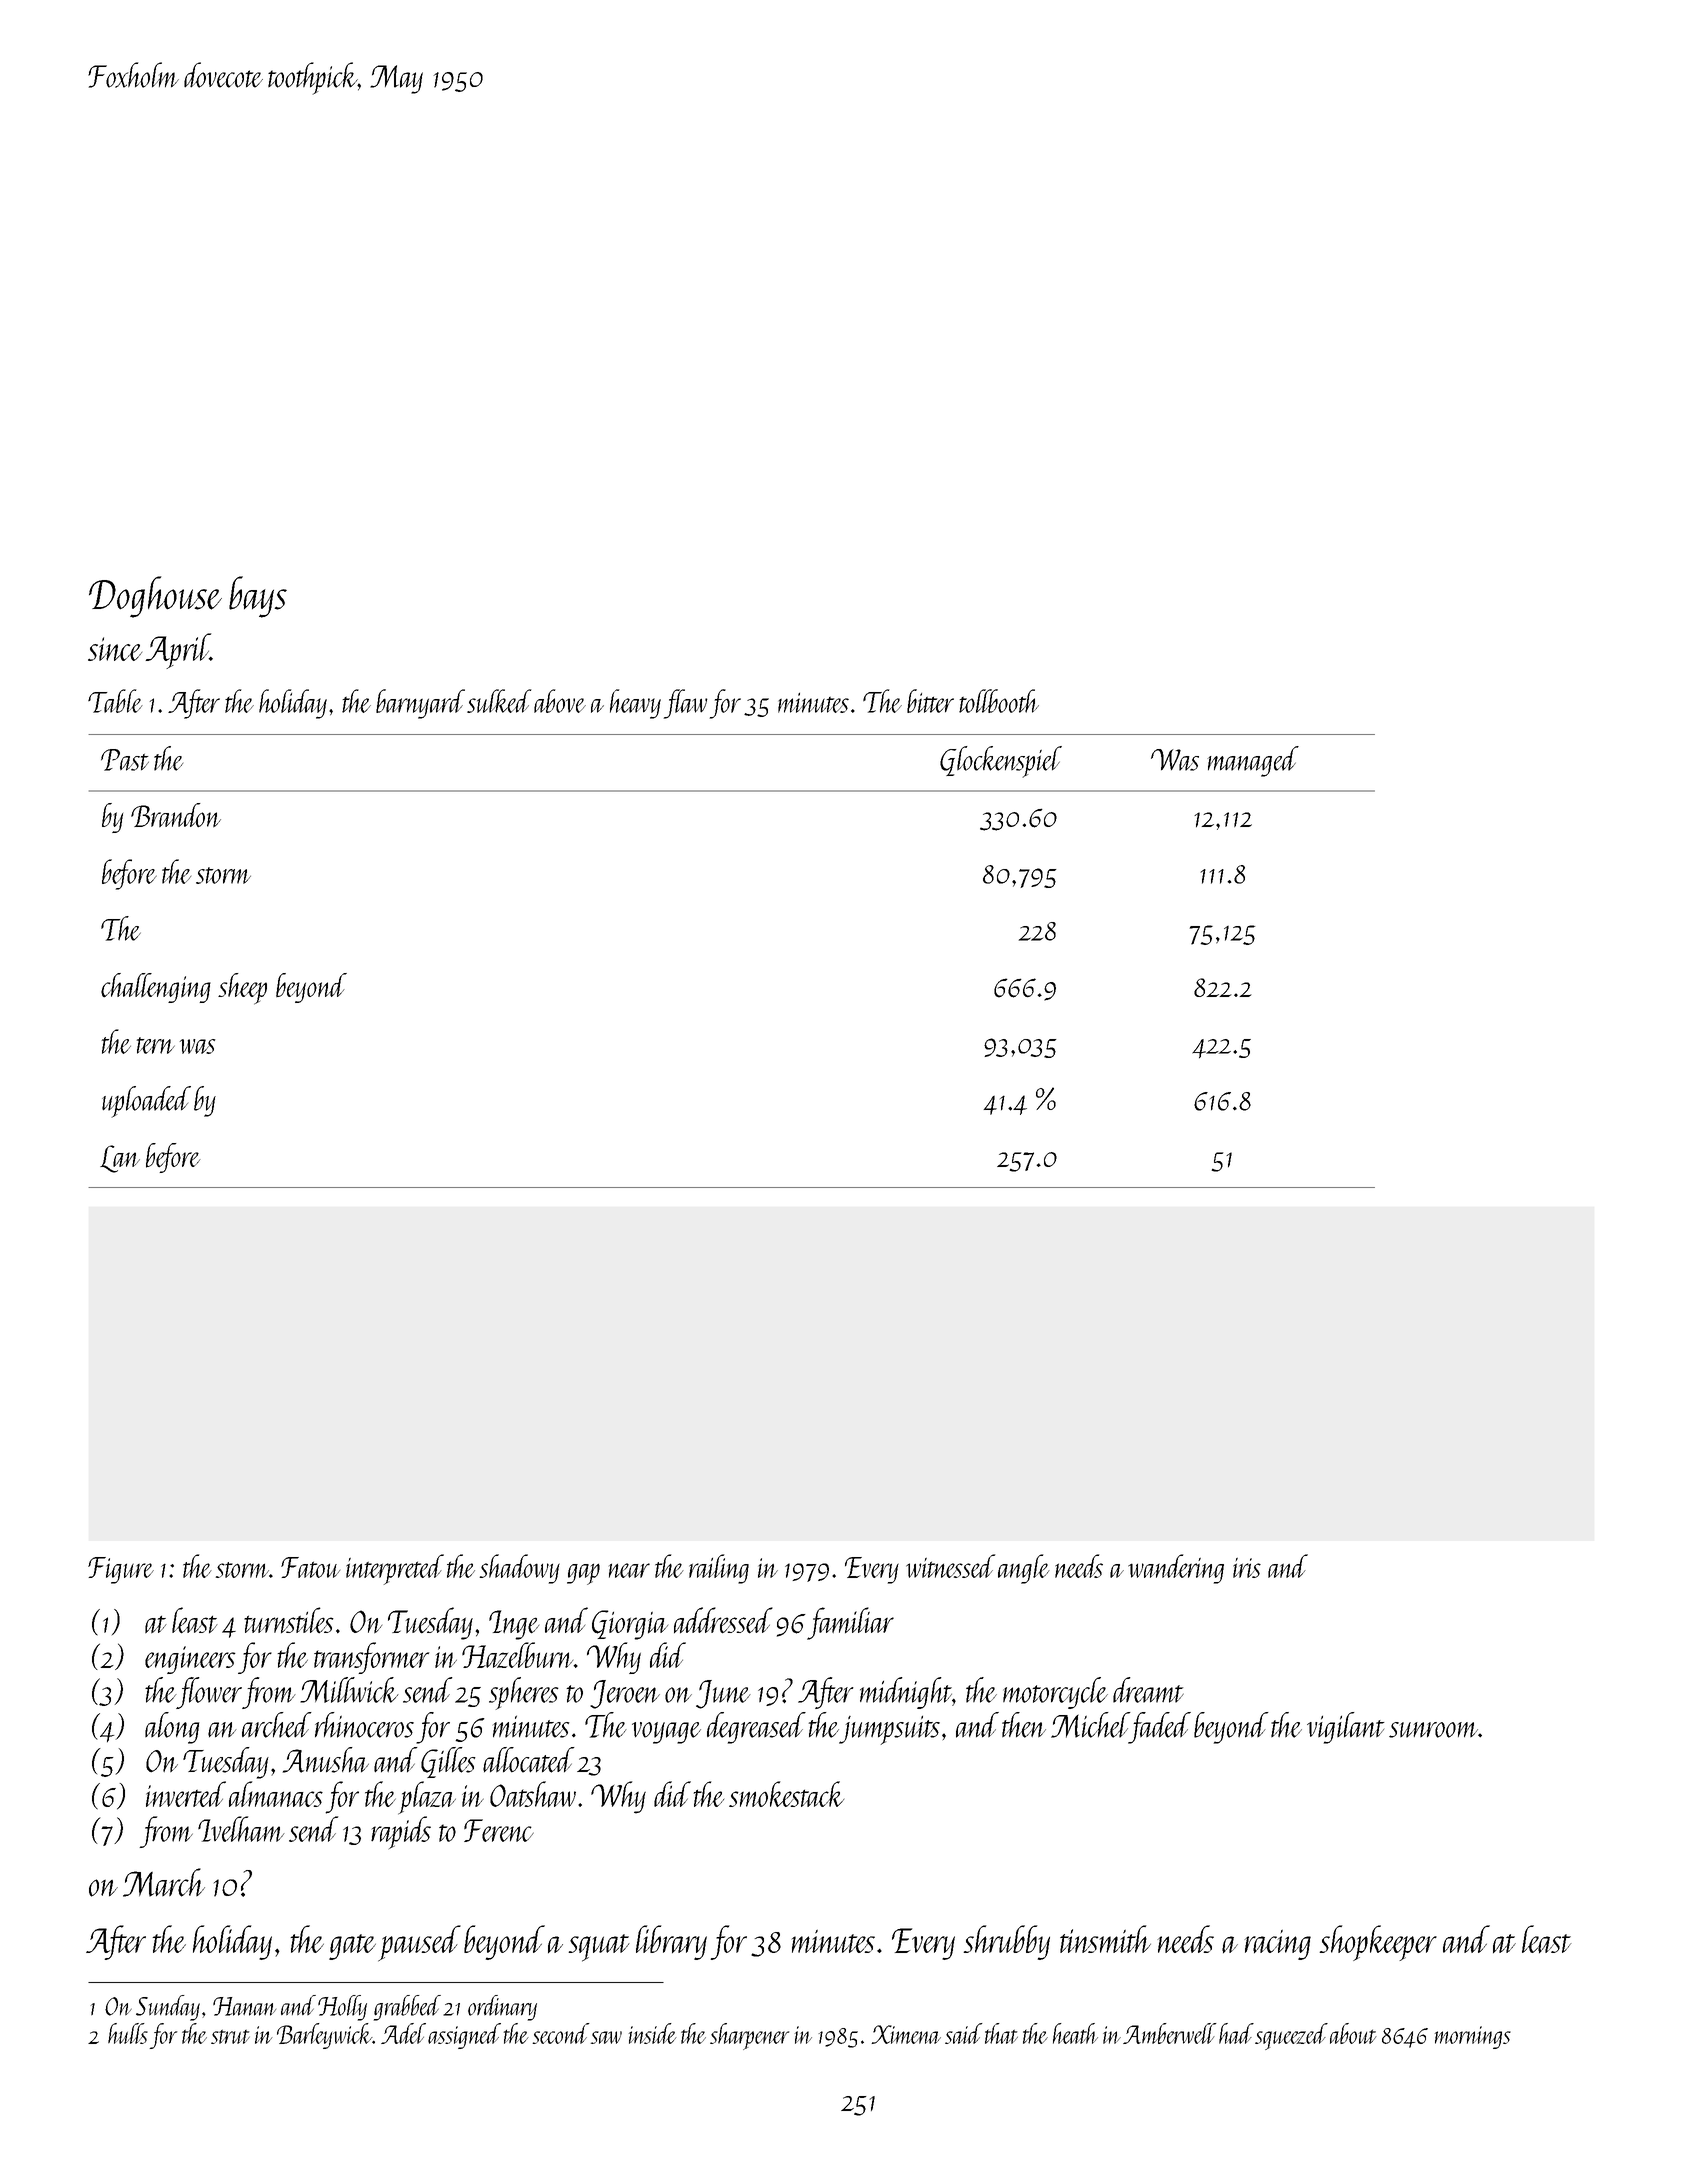  What do you see at coordinates (146, 1102) in the image?
I see `uploaded` at bounding box center [146, 1102].
